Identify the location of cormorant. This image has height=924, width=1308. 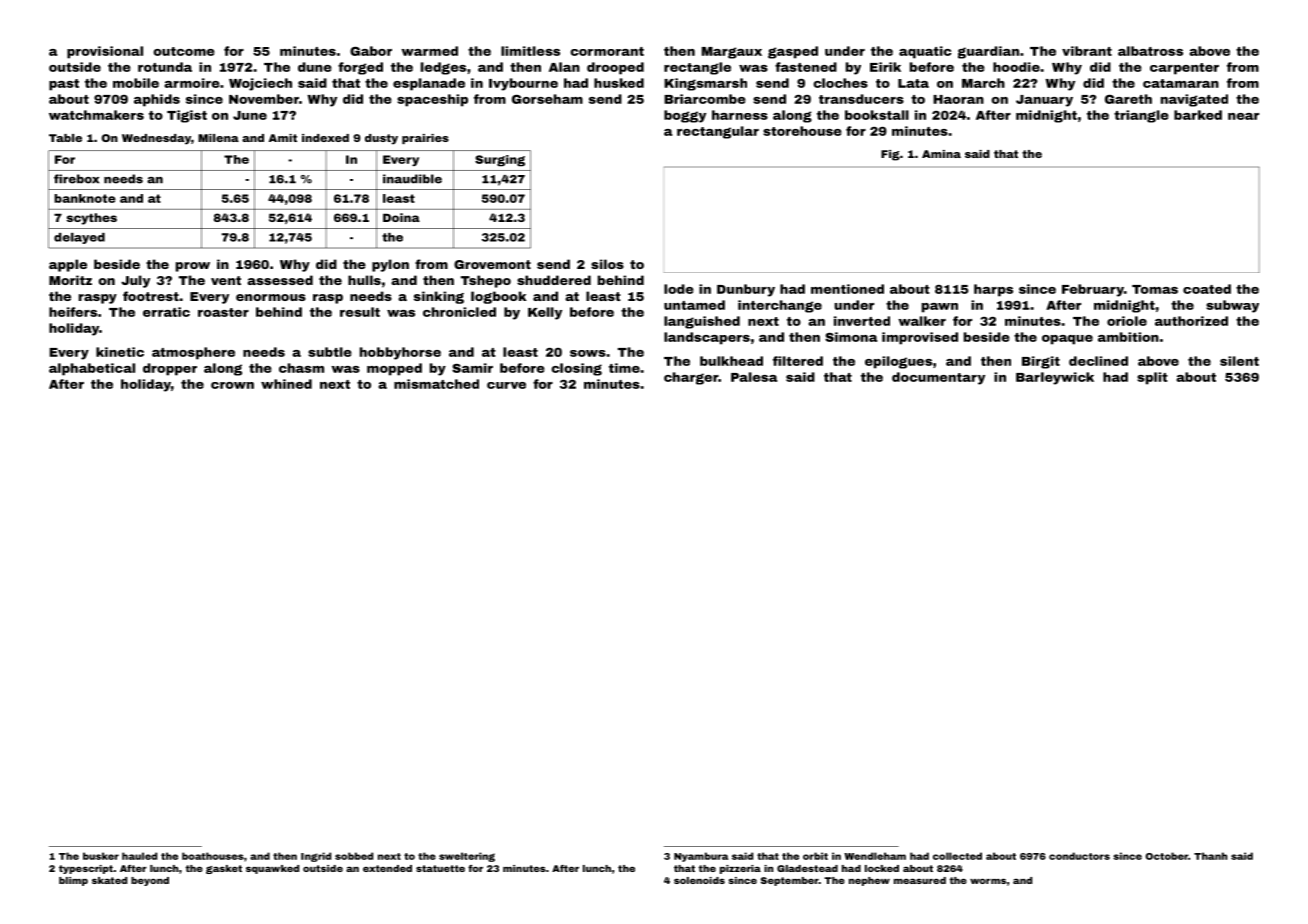
(607, 51).
